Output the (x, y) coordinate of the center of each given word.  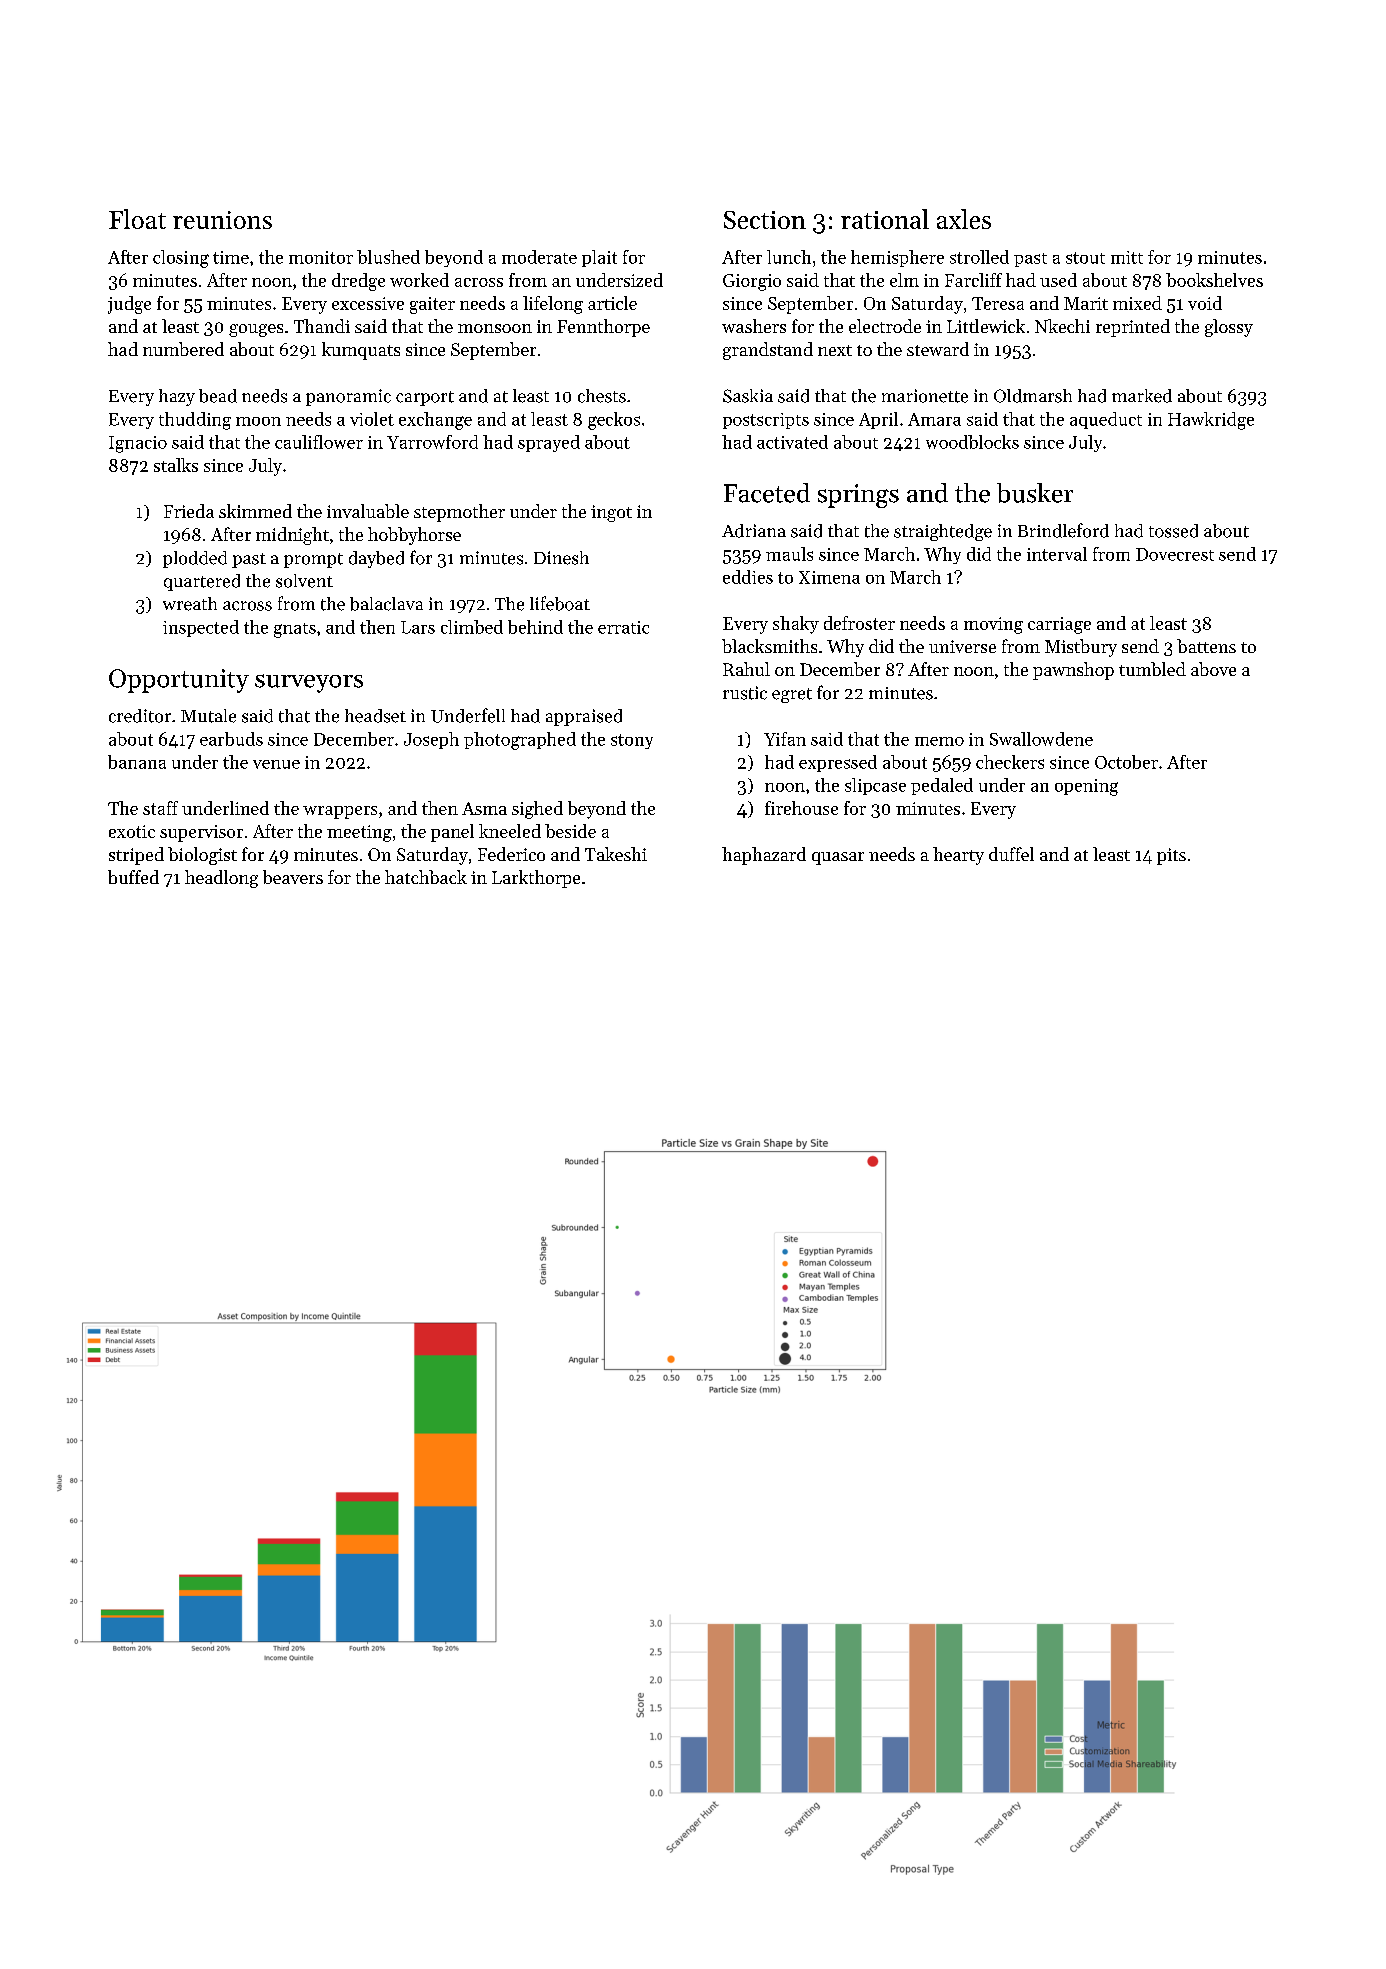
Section (765, 220)
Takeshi (616, 854)
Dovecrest (1175, 554)
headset (375, 716)
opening (1086, 787)
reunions (222, 220)
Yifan (785, 739)
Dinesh (561, 558)
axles (964, 219)
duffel (1011, 854)
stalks (176, 465)
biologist (202, 856)
